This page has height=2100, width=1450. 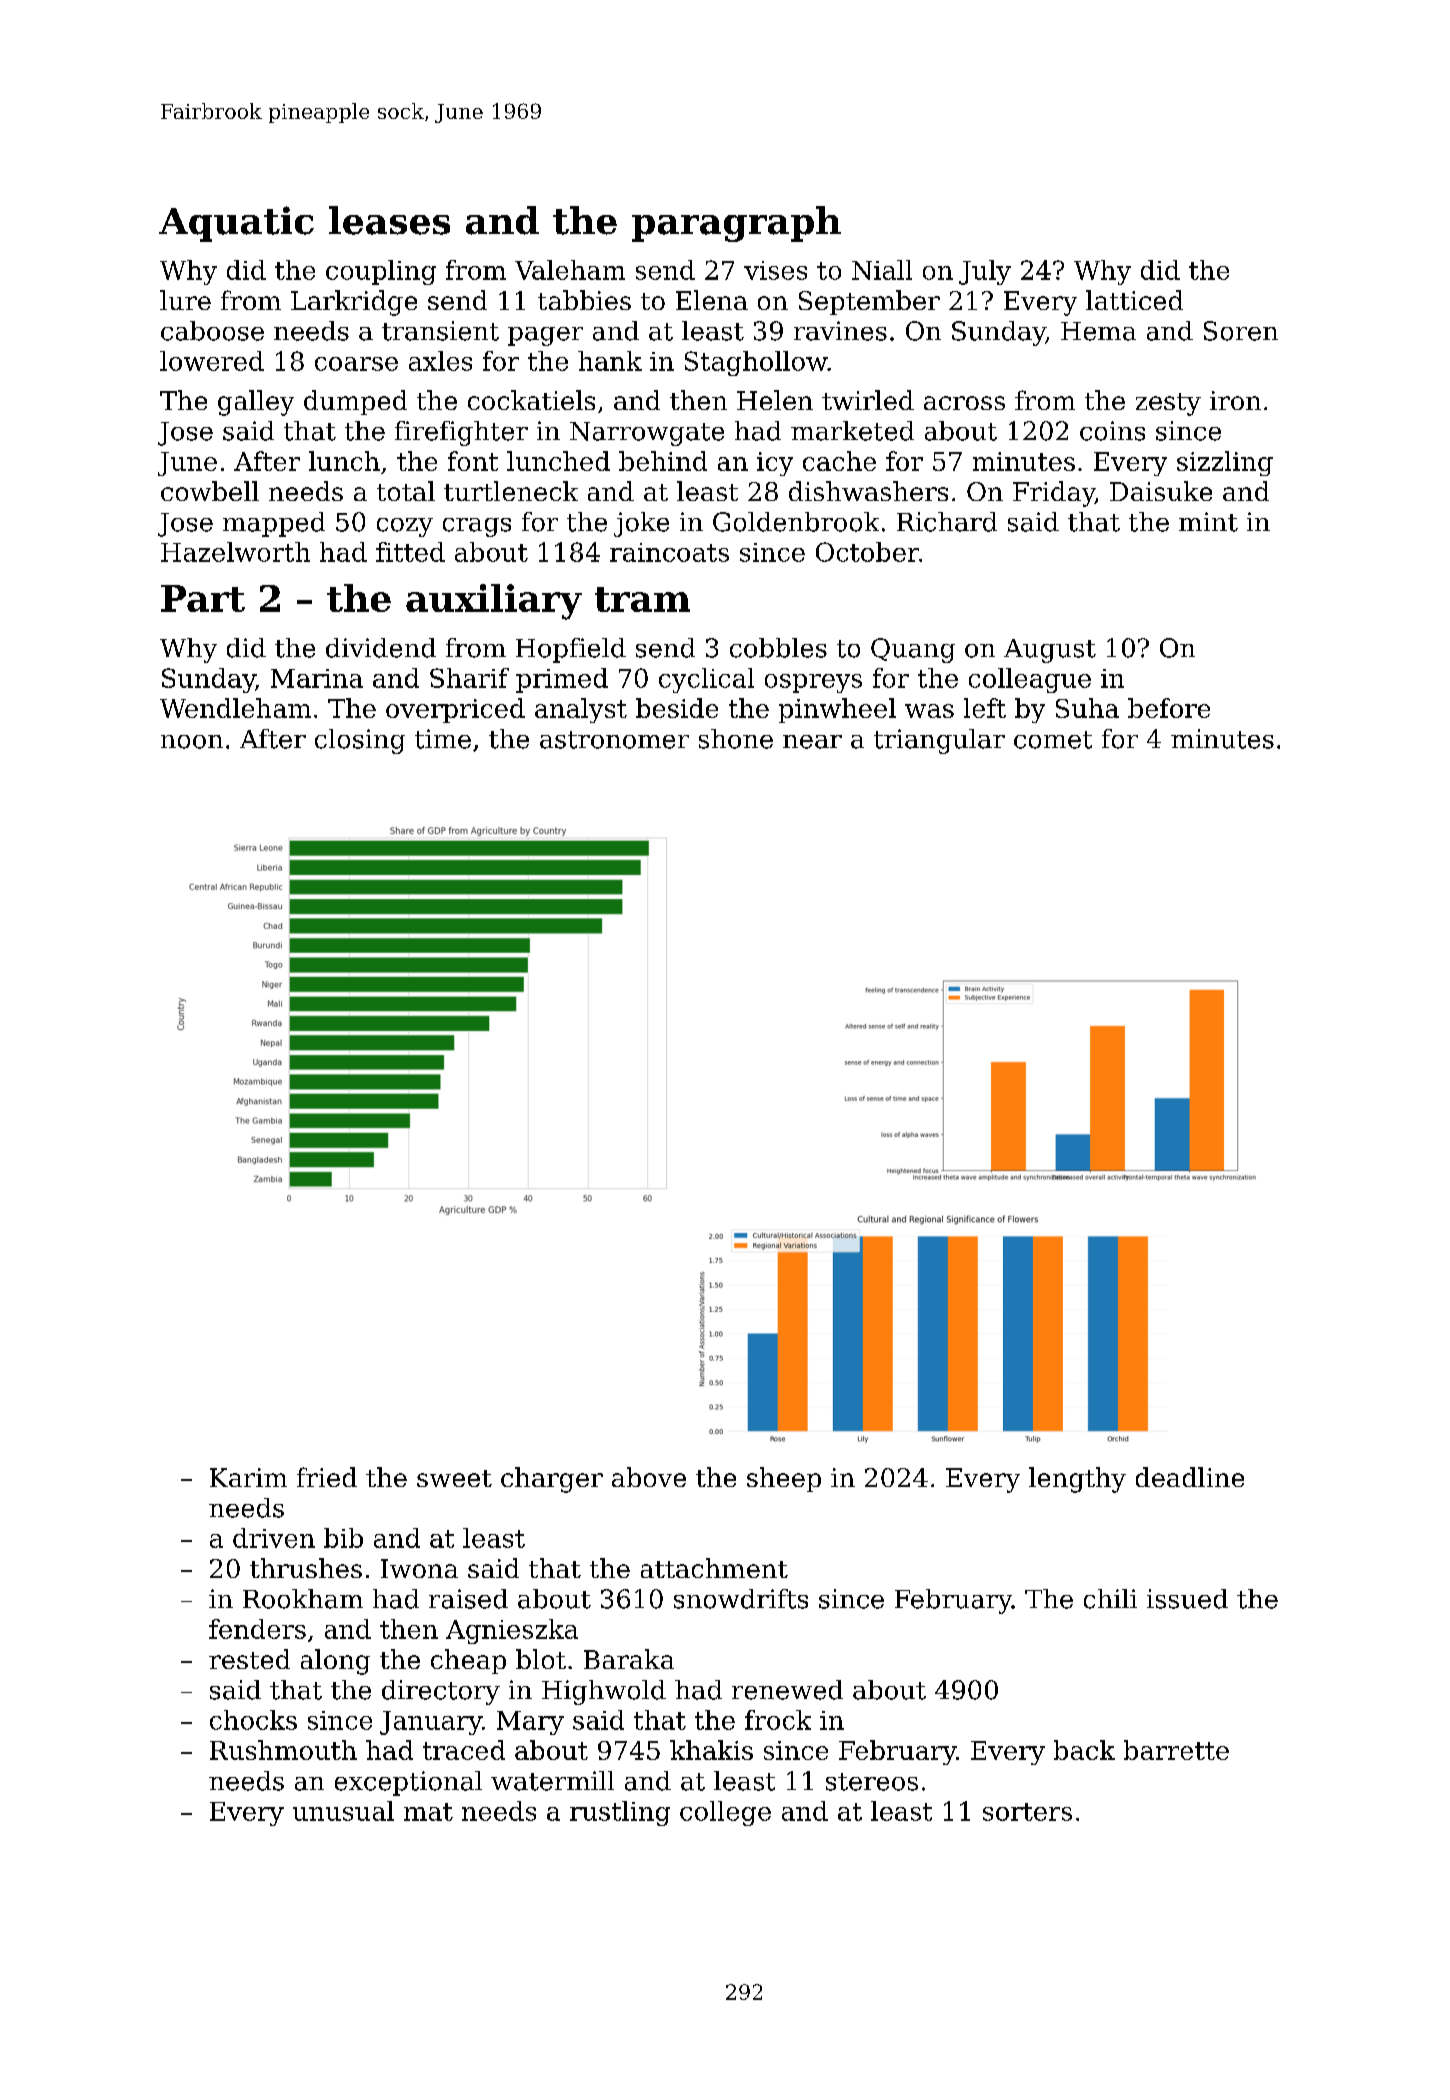 I want to click on Daisuke, so click(x=1161, y=491).
